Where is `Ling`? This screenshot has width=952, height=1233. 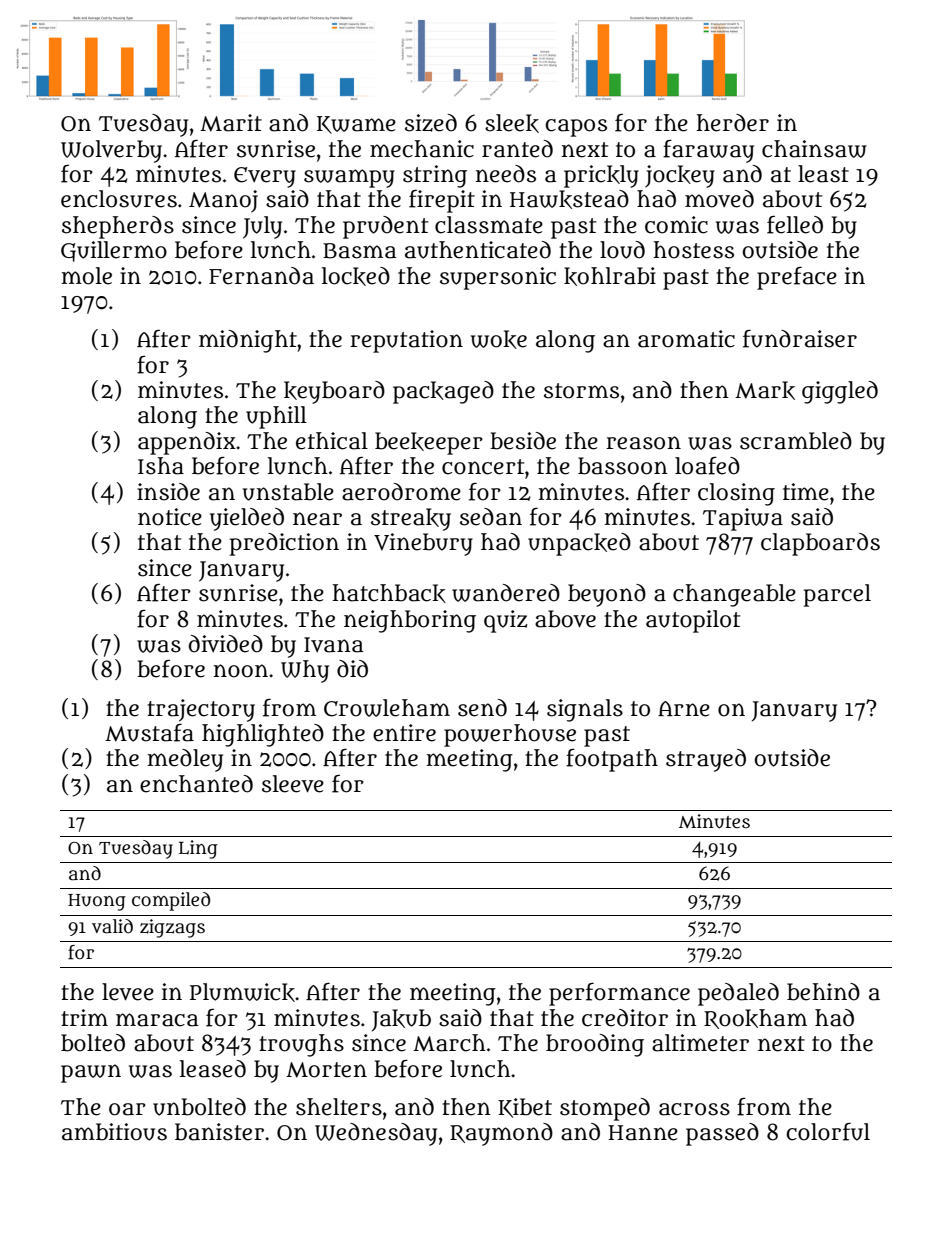 Ling is located at coordinates (198, 849).
